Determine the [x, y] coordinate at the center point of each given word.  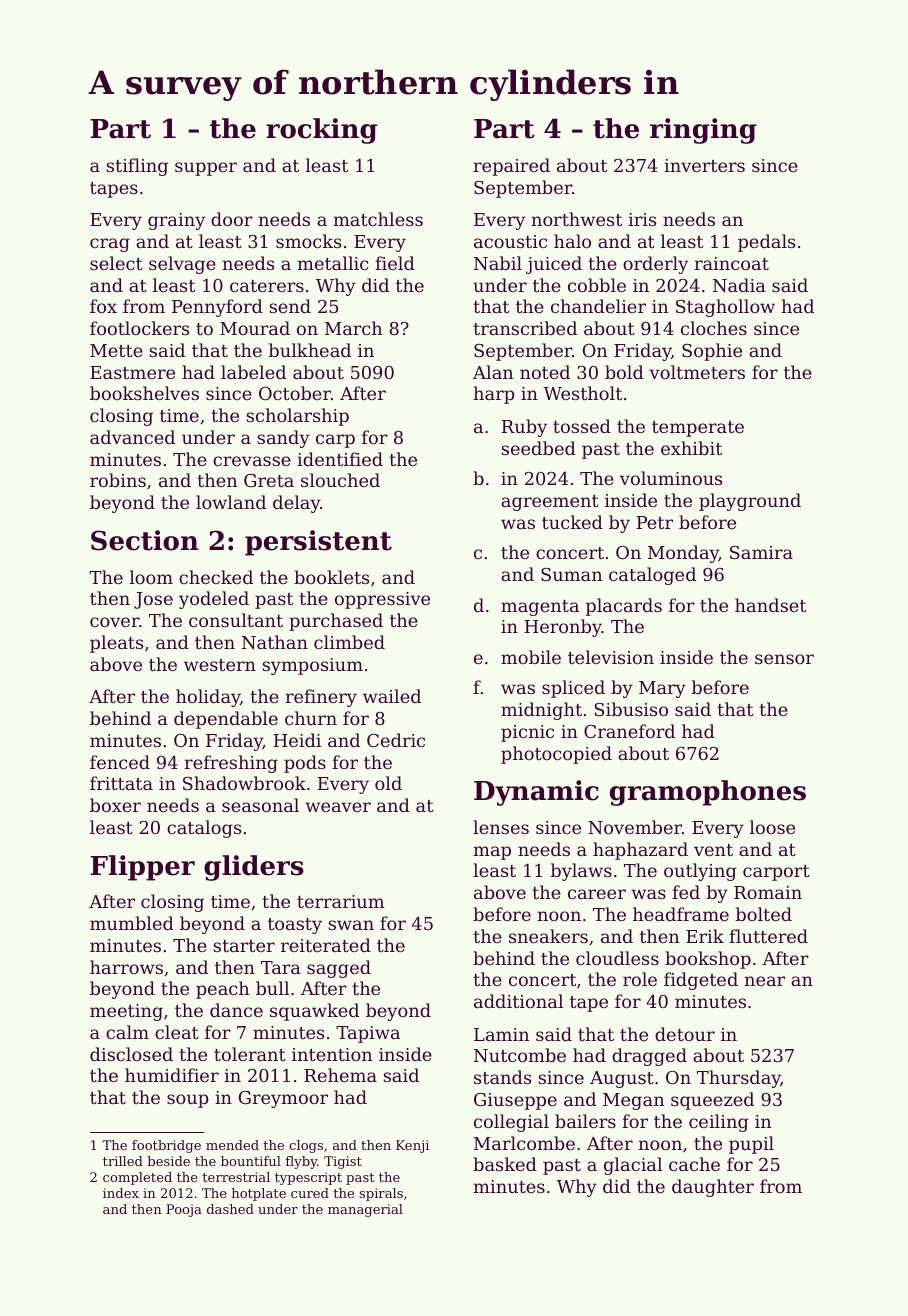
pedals [766, 243]
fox [103, 306]
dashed [230, 1209]
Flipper [142, 868]
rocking [321, 131]
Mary [662, 689]
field [395, 263]
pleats [116, 644]
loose [772, 827]
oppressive [382, 600]
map [492, 853]
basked [505, 1164]
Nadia [739, 285]
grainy [176, 221]
